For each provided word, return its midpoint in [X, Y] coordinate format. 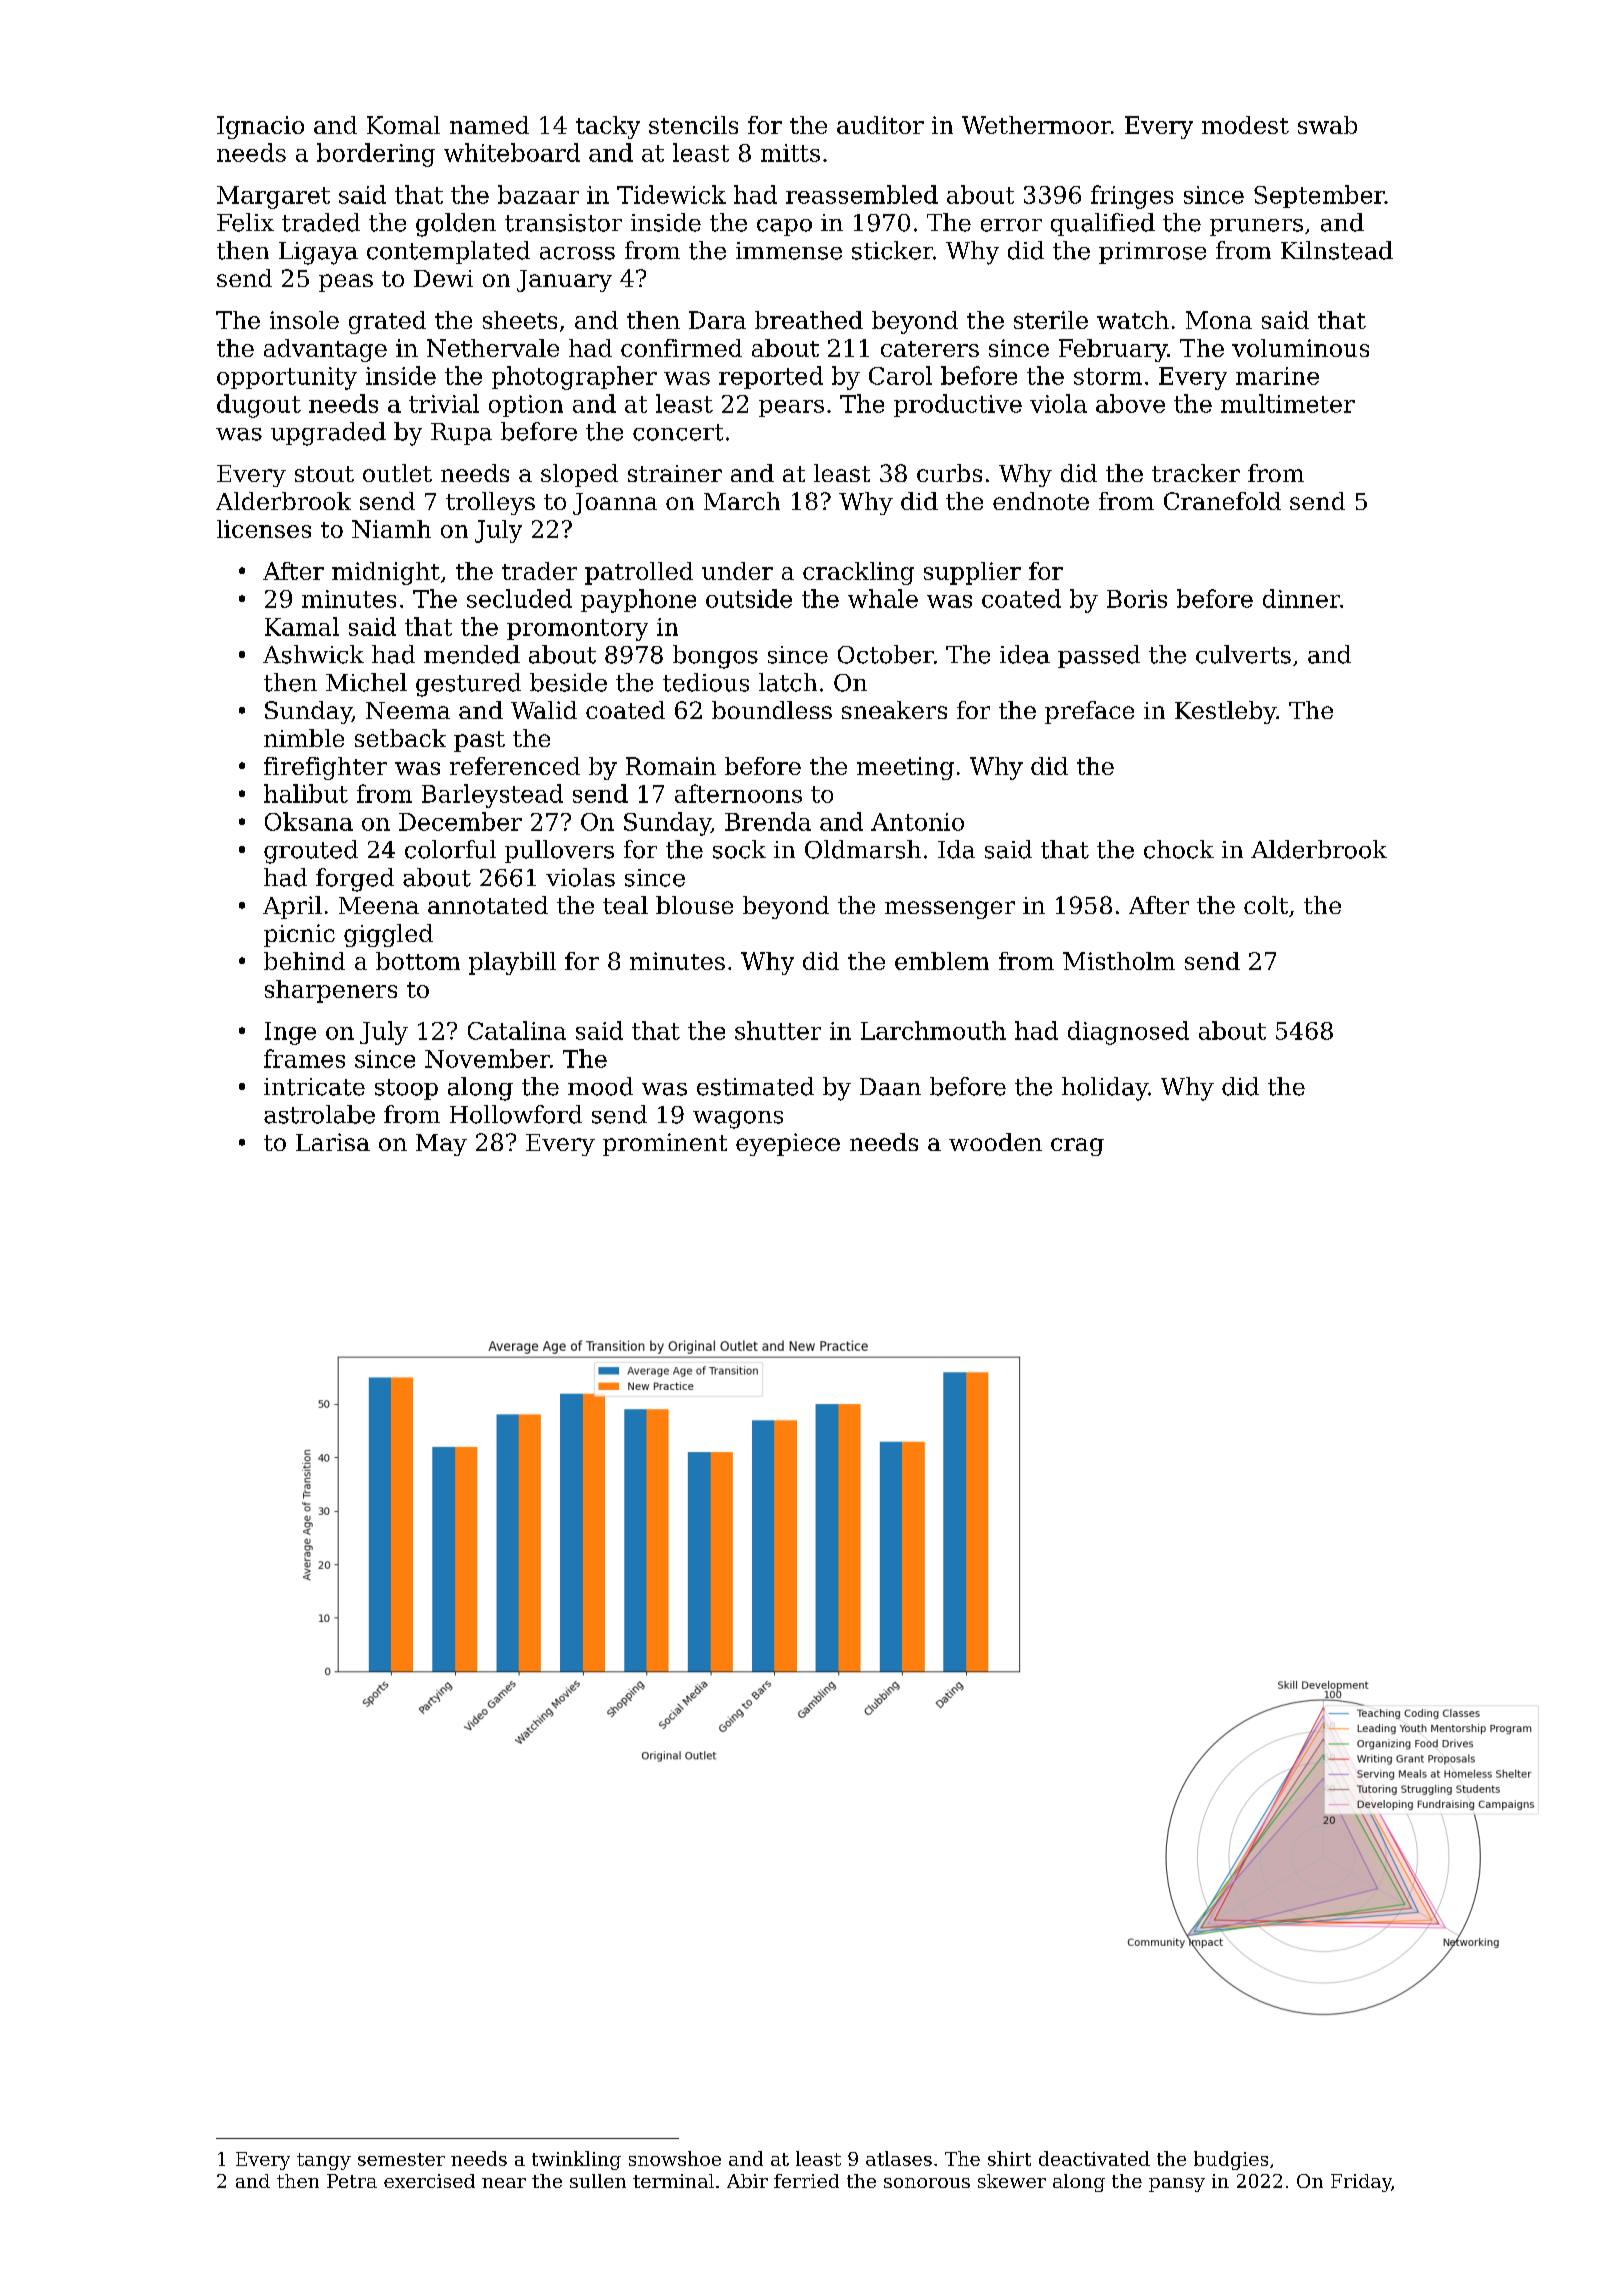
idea [1025, 654]
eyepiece [788, 1144]
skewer [1012, 2181]
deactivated [1094, 2158]
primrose [1152, 253]
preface [1089, 712]
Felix [245, 222]
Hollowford [516, 1114]
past [479, 741]
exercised [429, 2181]
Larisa [333, 1142]
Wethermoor [1036, 125]
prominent [665, 1144]
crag [1077, 1147]
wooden [995, 1142]
